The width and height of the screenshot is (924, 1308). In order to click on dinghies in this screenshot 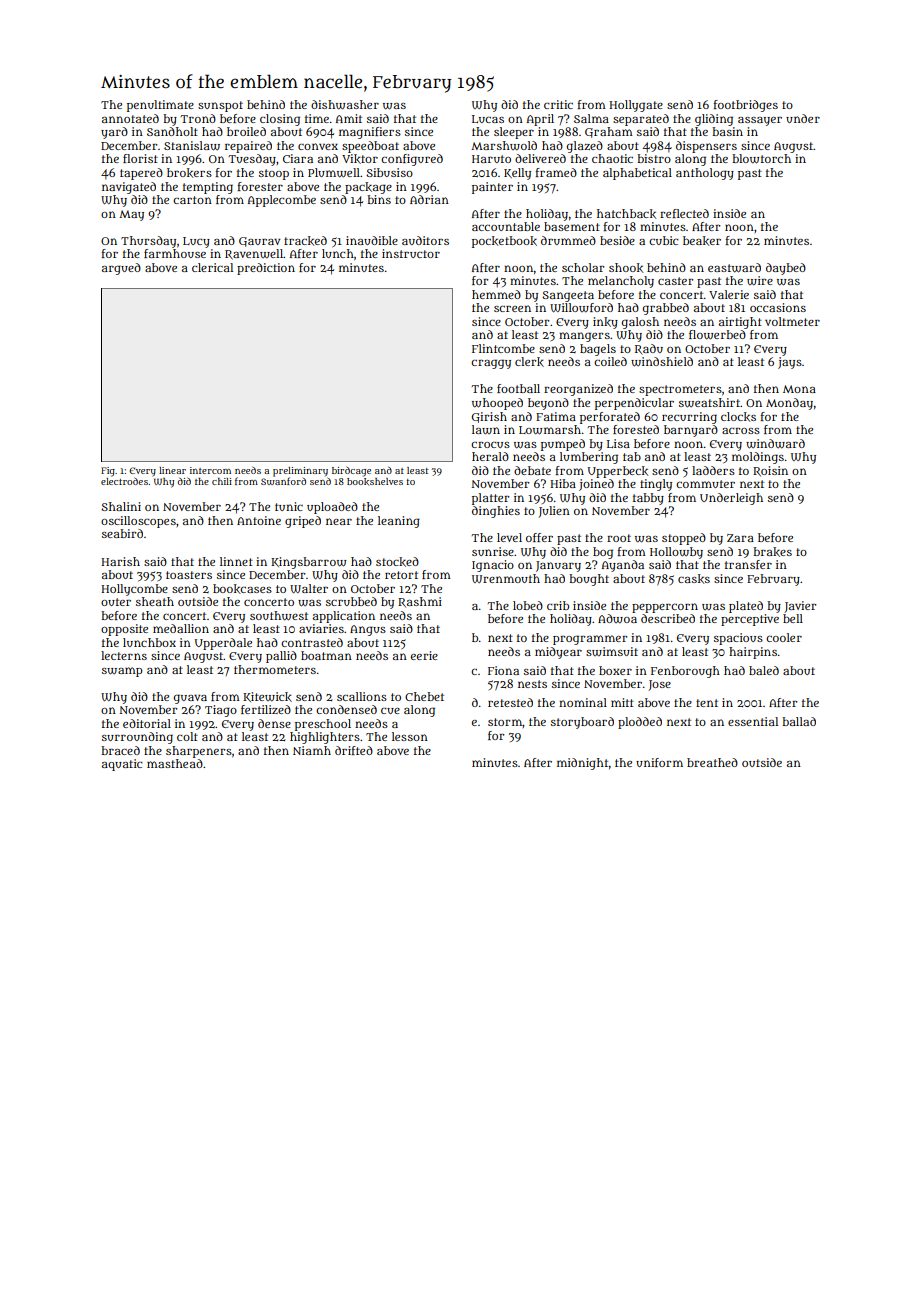, I will do `click(496, 512)`.
